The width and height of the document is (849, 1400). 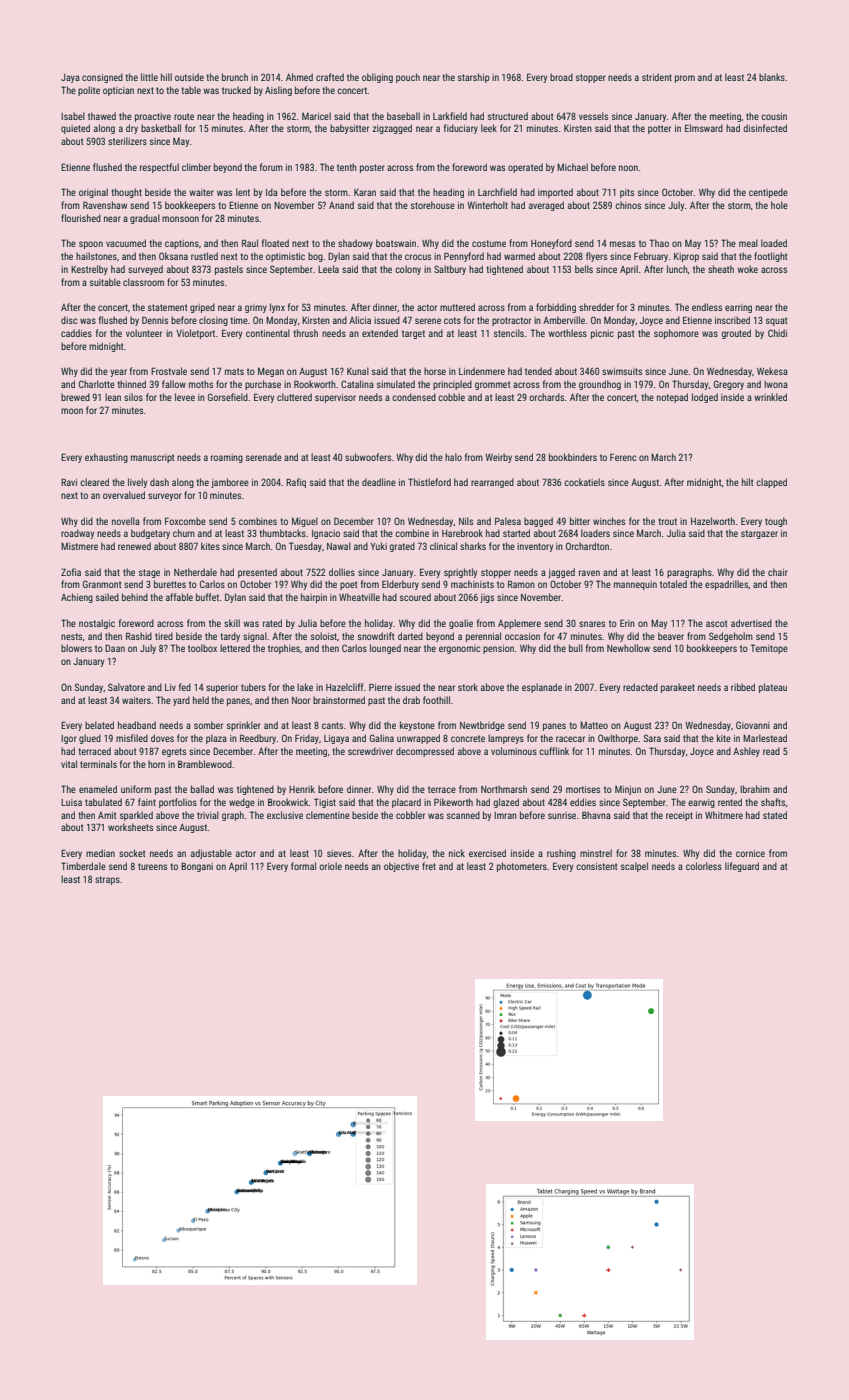 What do you see at coordinates (195, 334) in the document?
I see `Violetport` at bounding box center [195, 334].
